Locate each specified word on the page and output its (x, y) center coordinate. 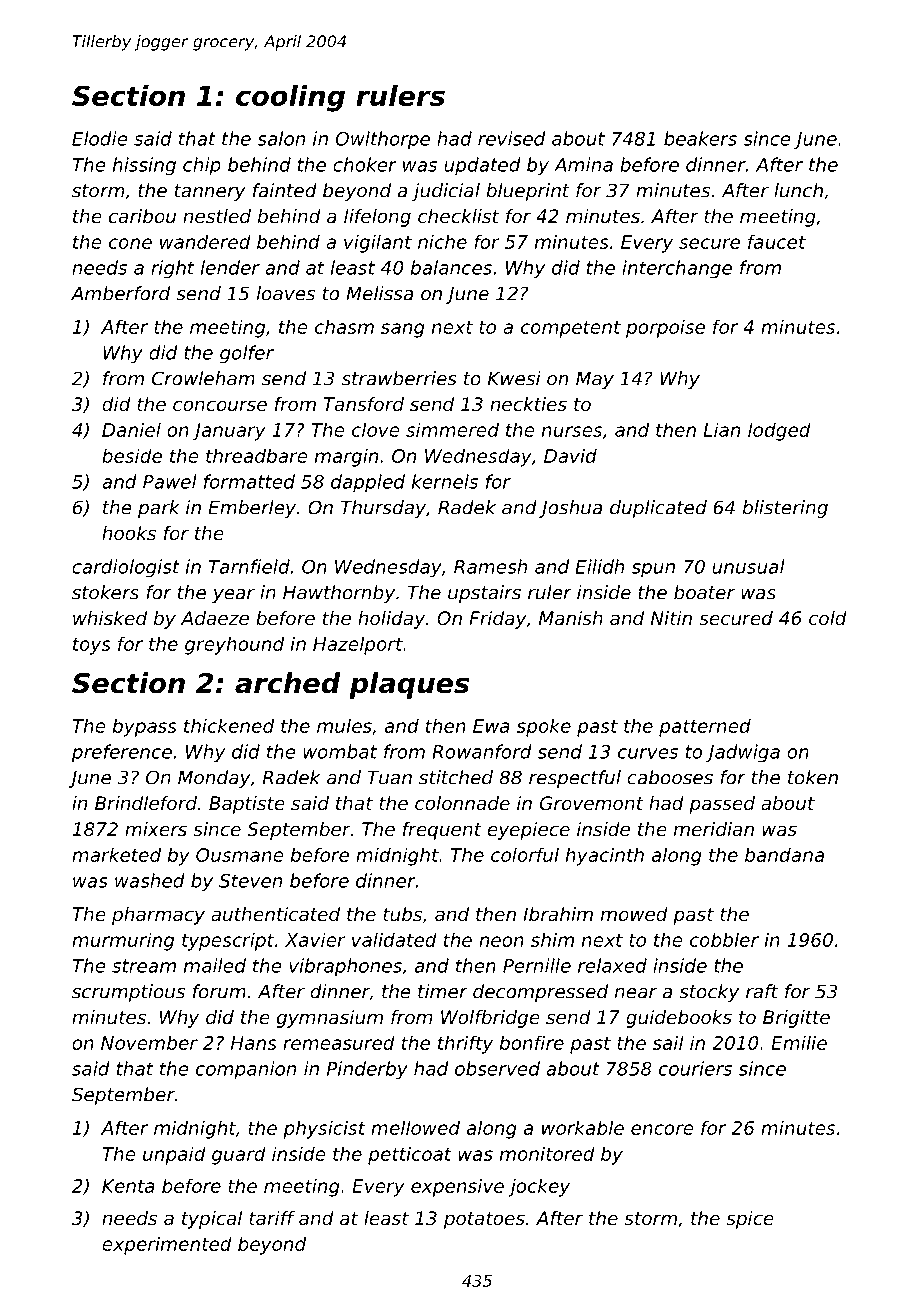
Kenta (128, 1186)
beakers (700, 138)
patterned (705, 727)
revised (511, 138)
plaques (409, 685)
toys (92, 646)
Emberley (252, 509)
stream (144, 966)
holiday (391, 620)
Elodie (100, 138)
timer (443, 991)
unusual (748, 566)
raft (762, 991)
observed (497, 1068)
